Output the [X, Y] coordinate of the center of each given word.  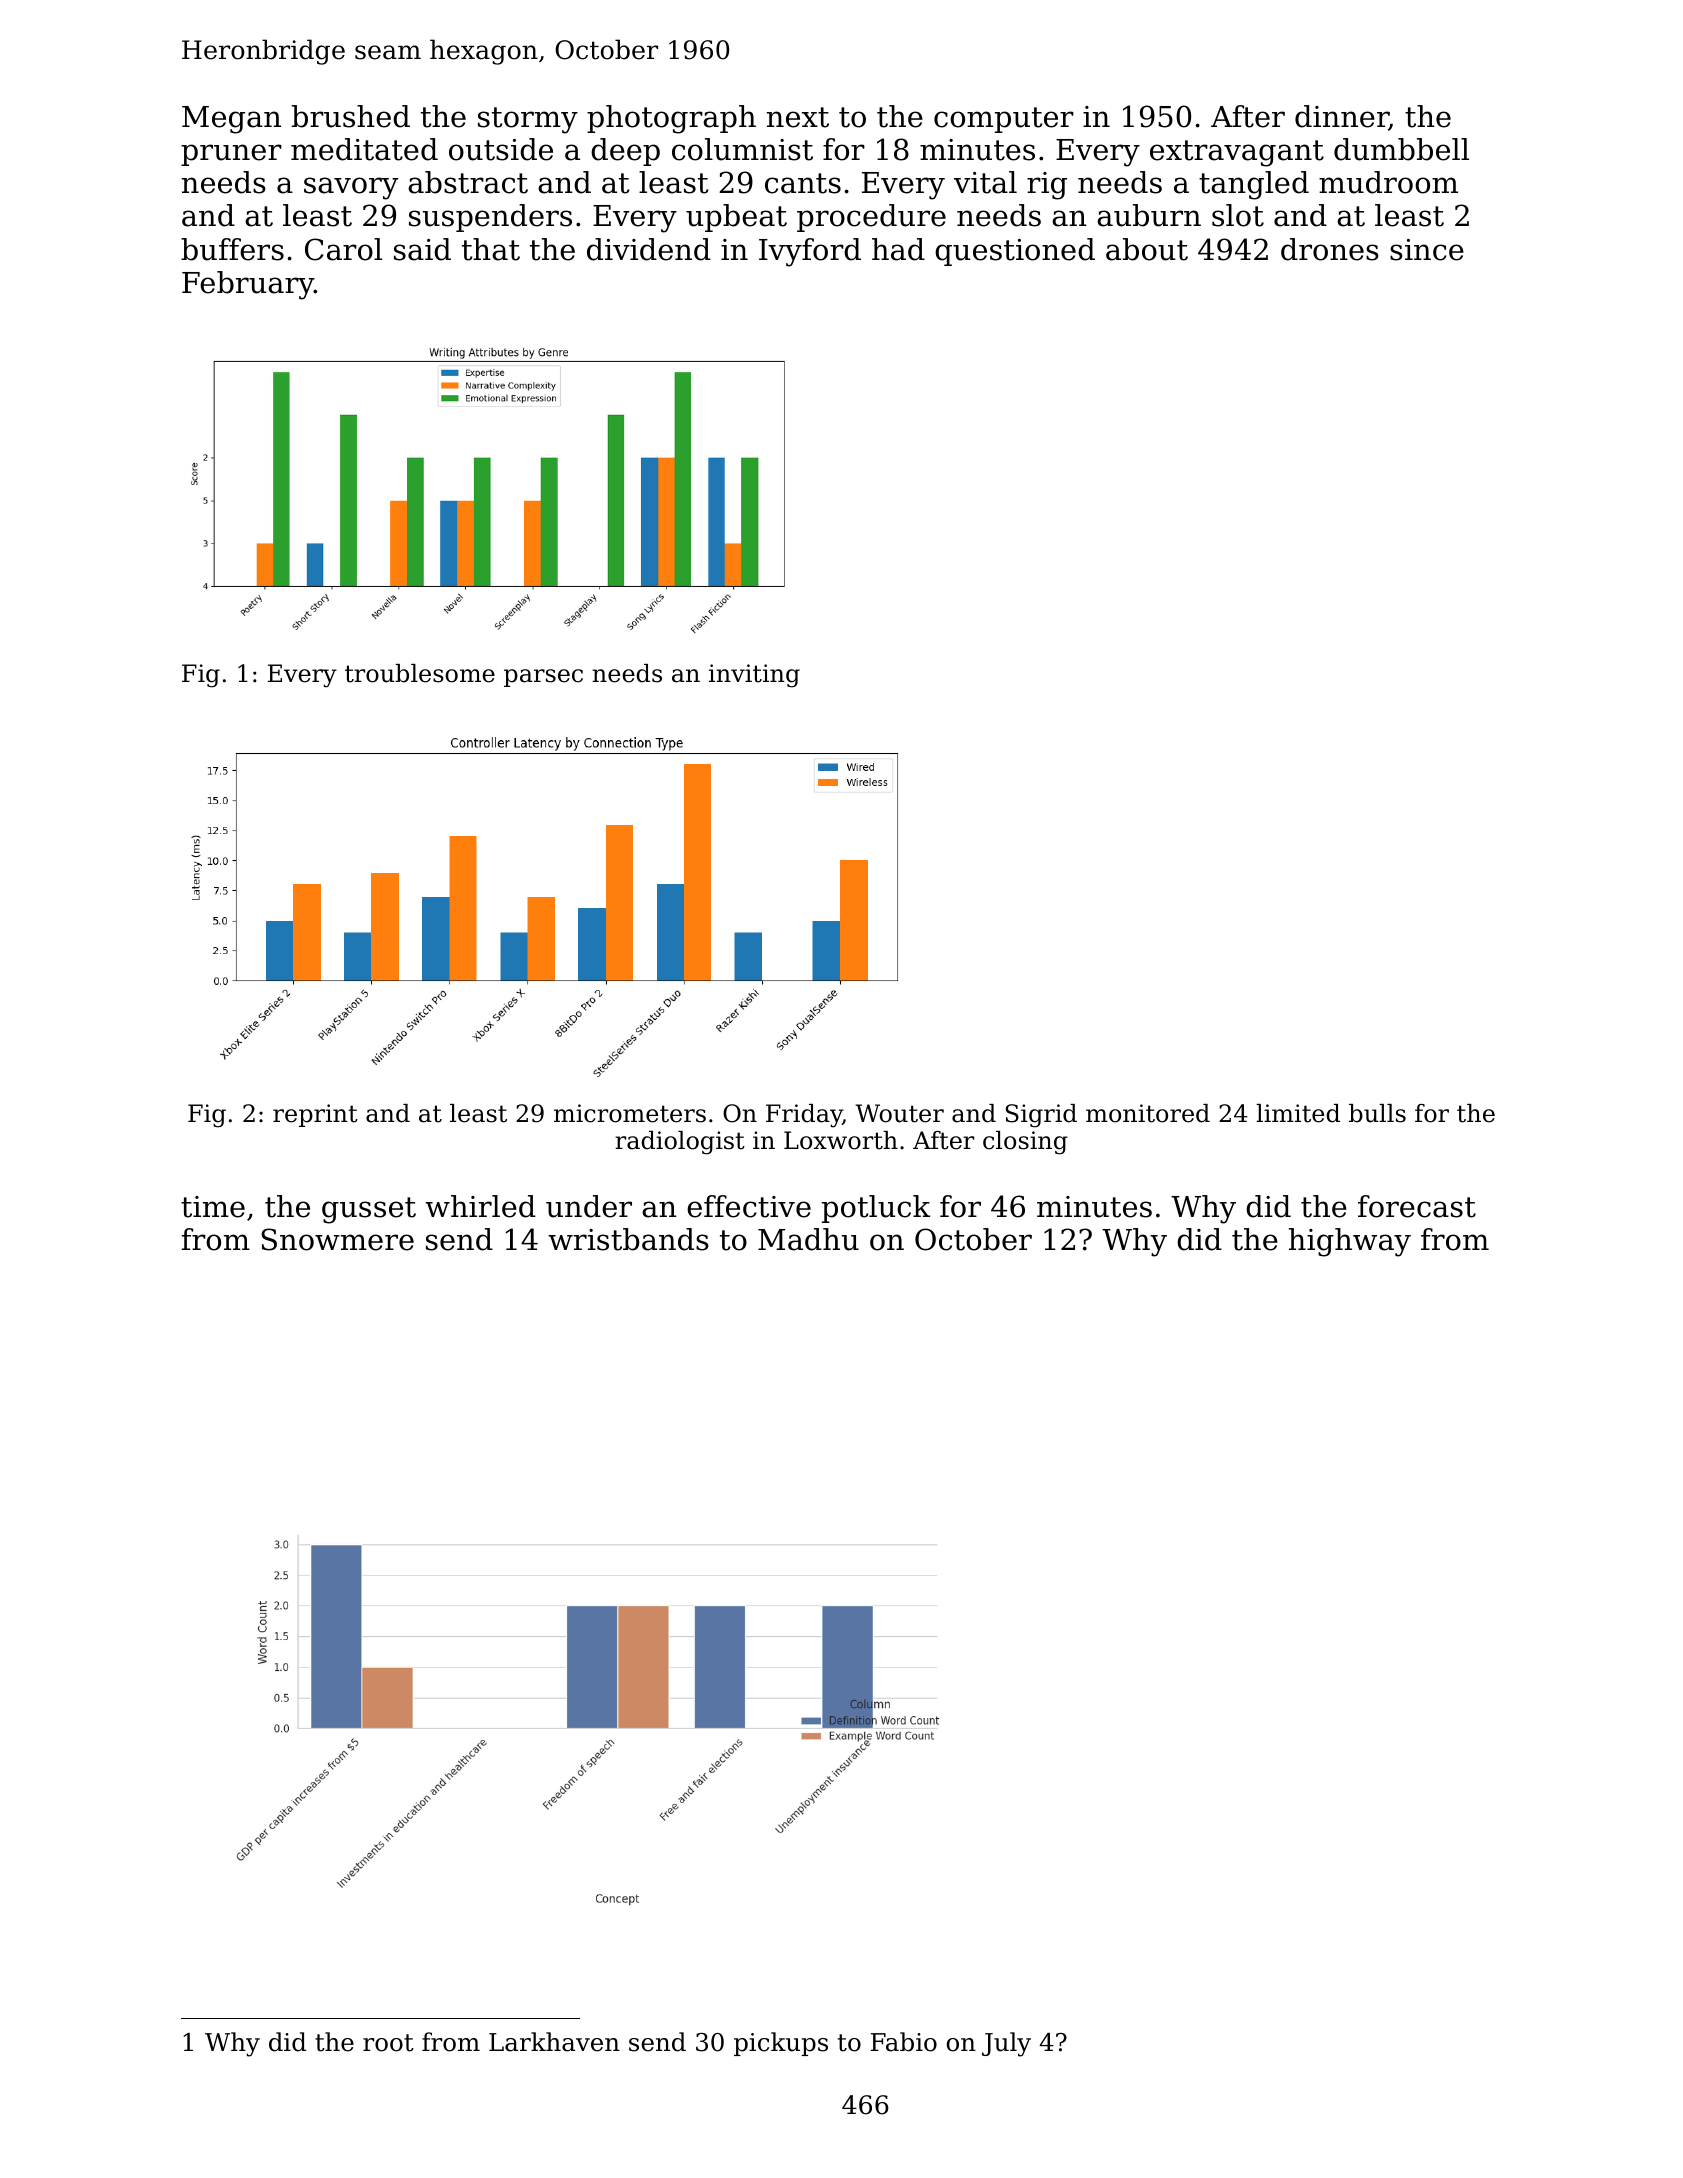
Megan [231, 120]
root [388, 2043]
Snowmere [337, 1239]
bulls [1377, 1113]
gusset [369, 1210]
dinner [1342, 117]
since [1427, 250]
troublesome [420, 673]
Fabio [904, 2042]
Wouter [899, 1113]
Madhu [808, 1239]
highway [1350, 1242]
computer [1004, 120]
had [898, 249]
